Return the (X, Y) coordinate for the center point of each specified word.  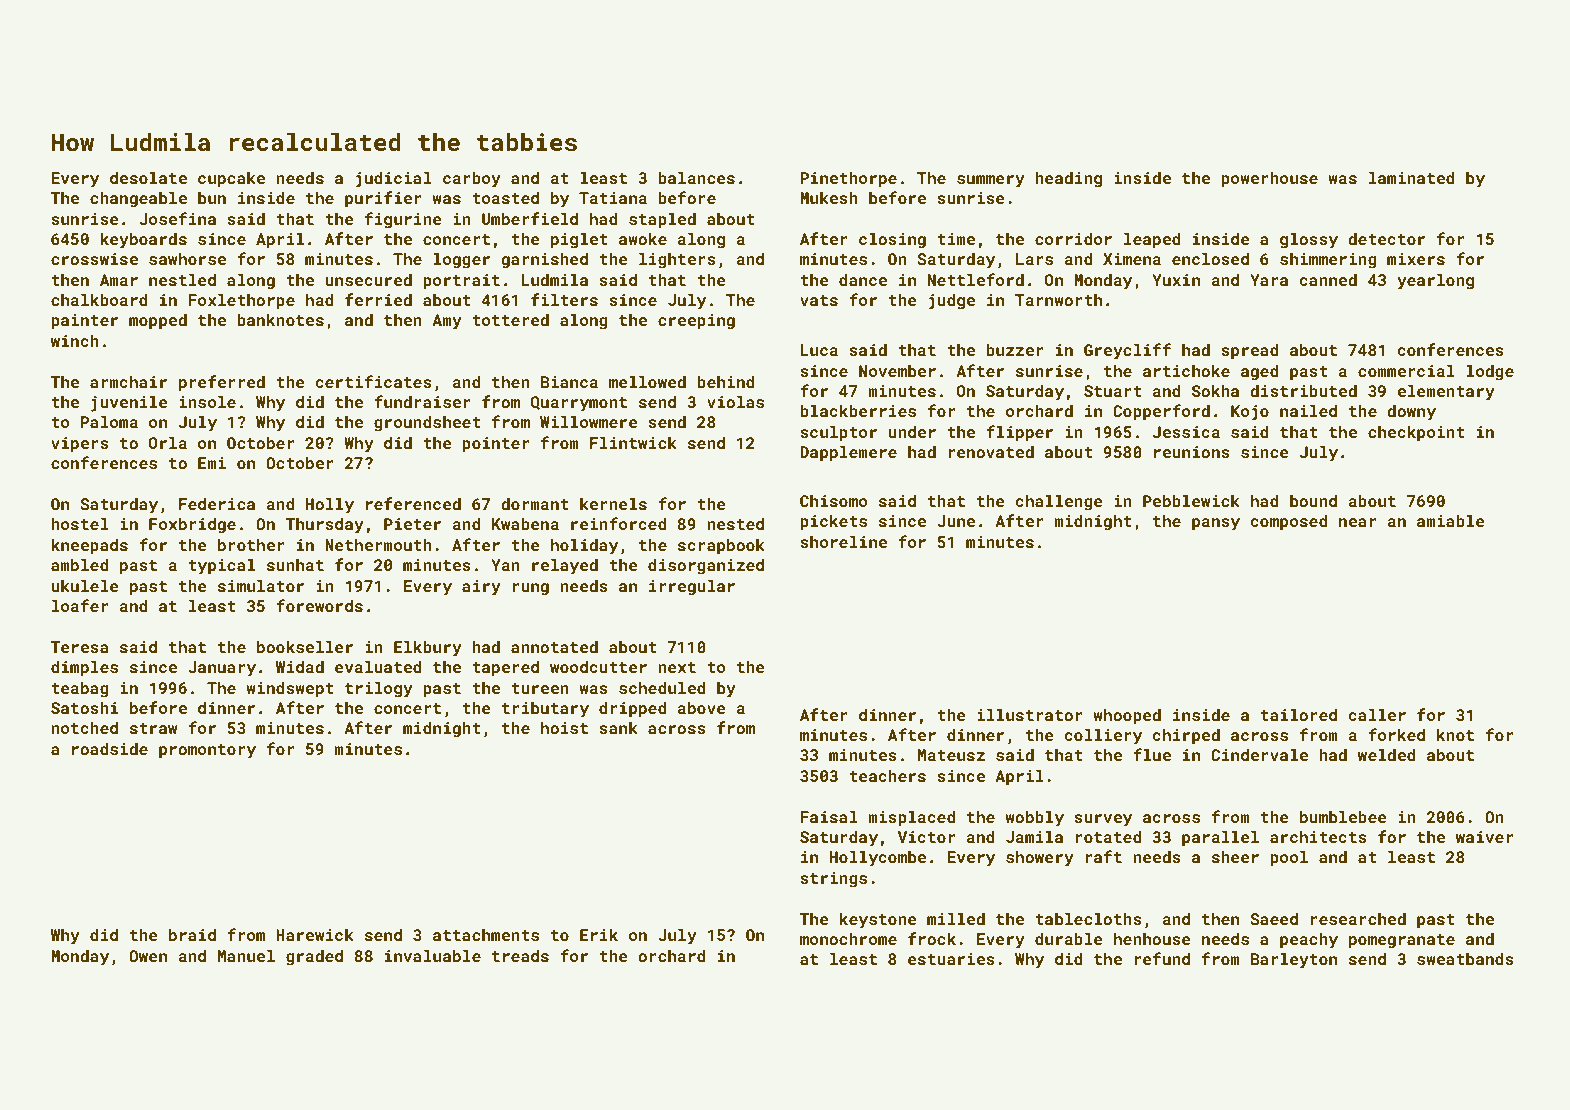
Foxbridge (192, 525)
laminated (1411, 177)
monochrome (848, 938)
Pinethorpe (848, 179)
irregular (692, 587)
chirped (1186, 736)
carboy (472, 179)
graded (314, 957)
